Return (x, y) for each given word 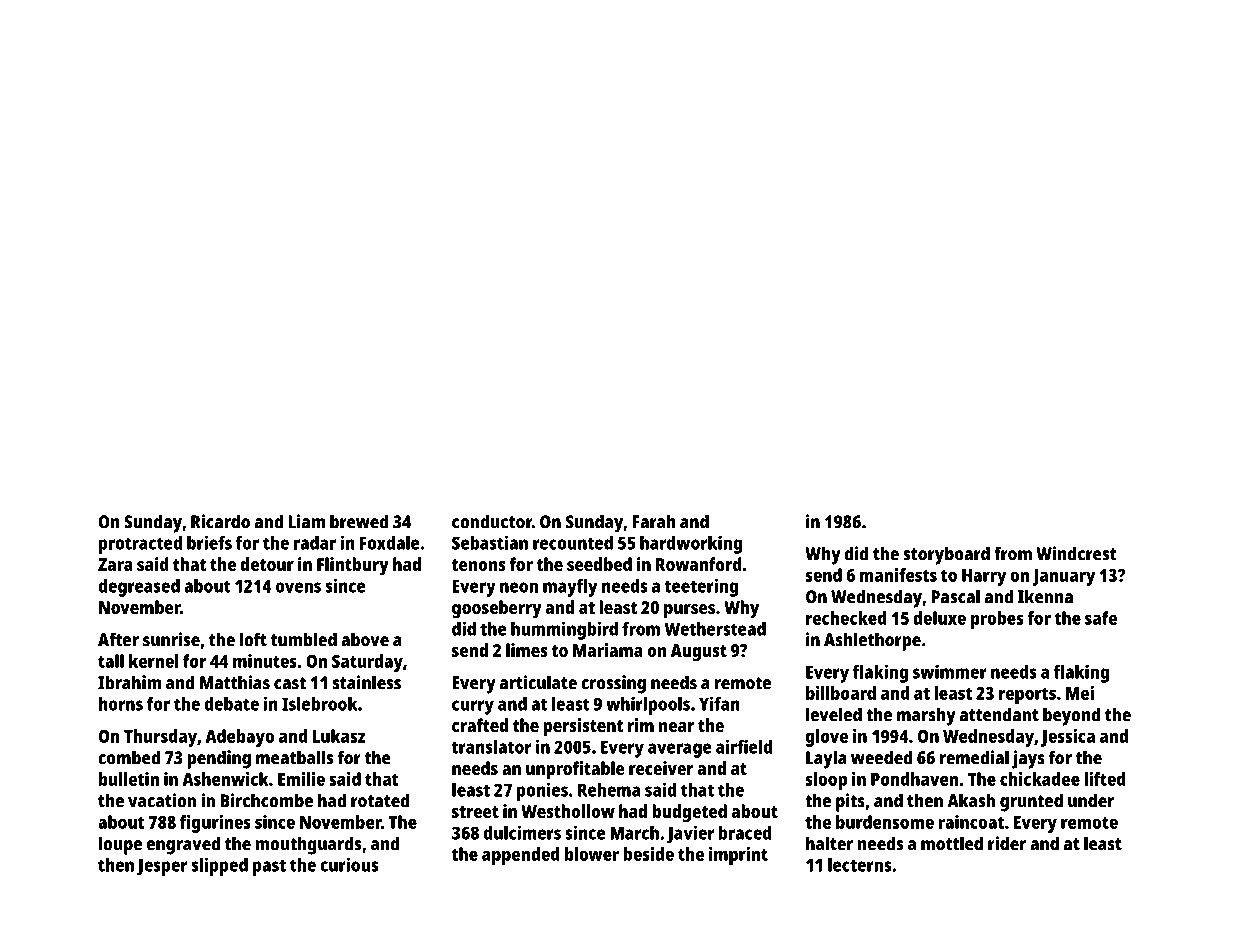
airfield (744, 747)
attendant (999, 714)
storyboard (946, 555)
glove (827, 738)
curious (349, 865)
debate (231, 704)
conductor (492, 521)
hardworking (691, 545)
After (118, 639)
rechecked (846, 618)
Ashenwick (225, 779)
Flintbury (353, 566)
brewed (359, 521)
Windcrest (1076, 553)
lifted (1105, 779)
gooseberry (497, 609)
